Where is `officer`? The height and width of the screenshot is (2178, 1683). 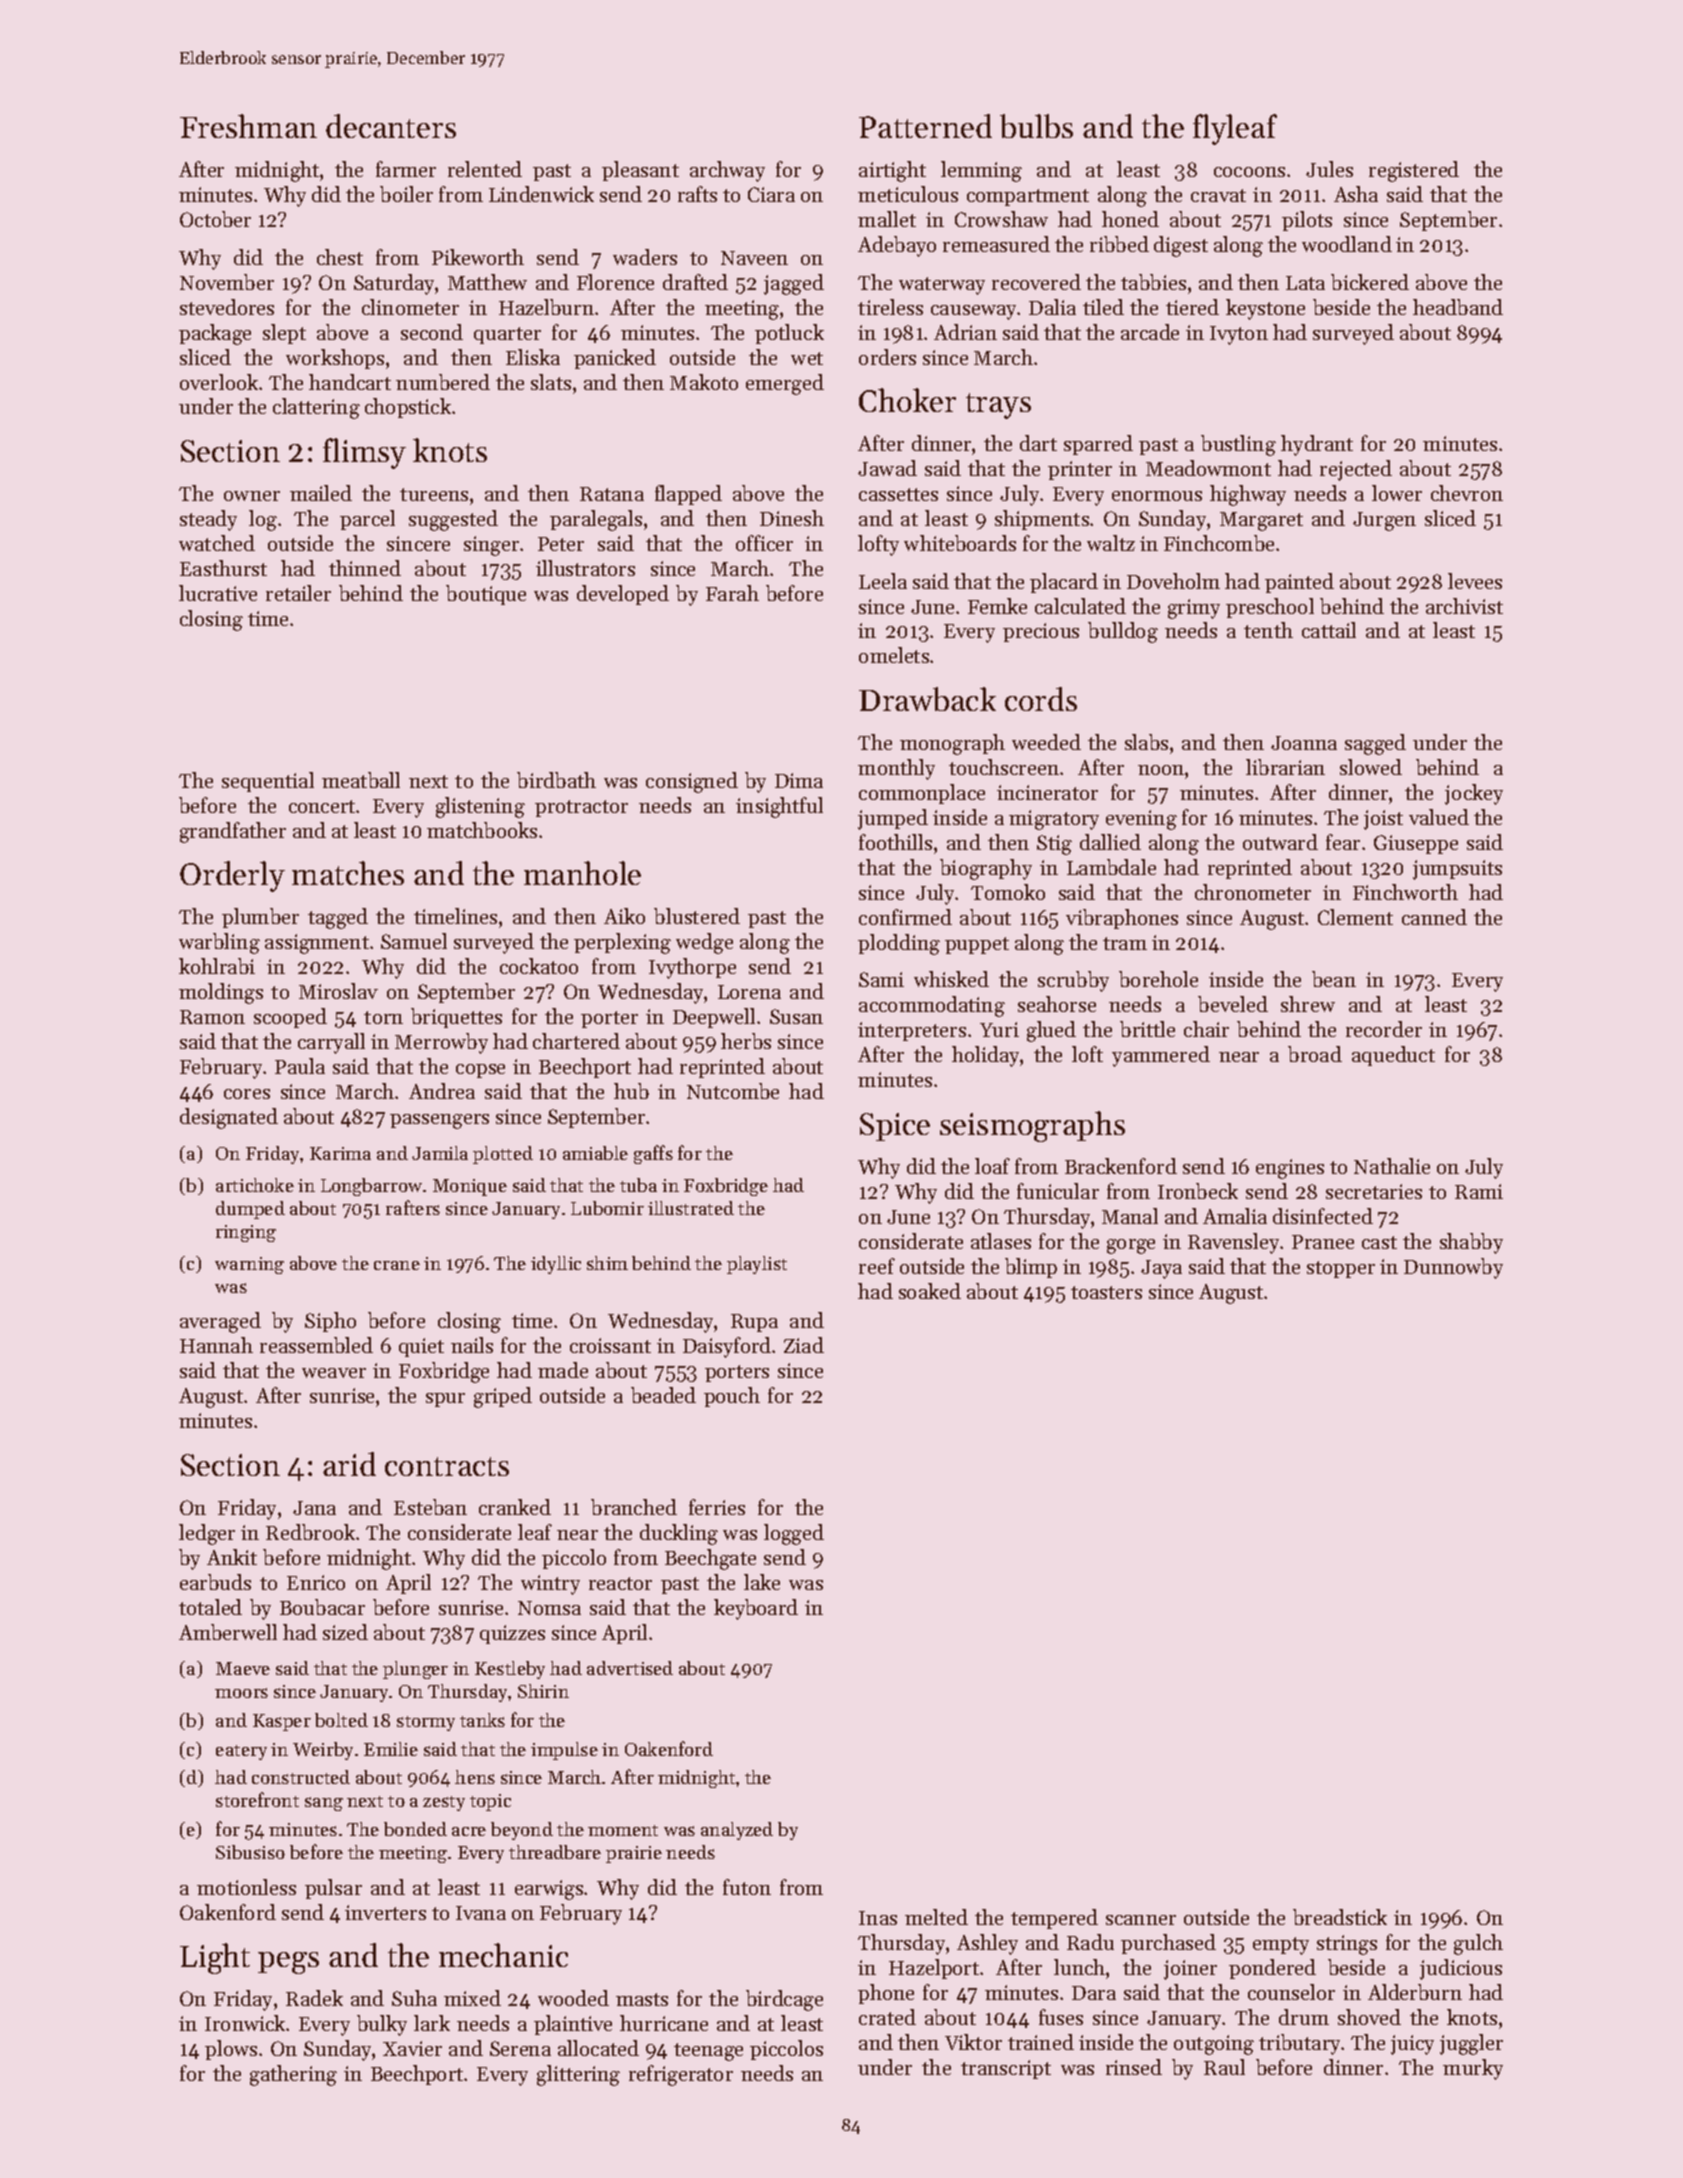 officer is located at coordinates (764, 543).
